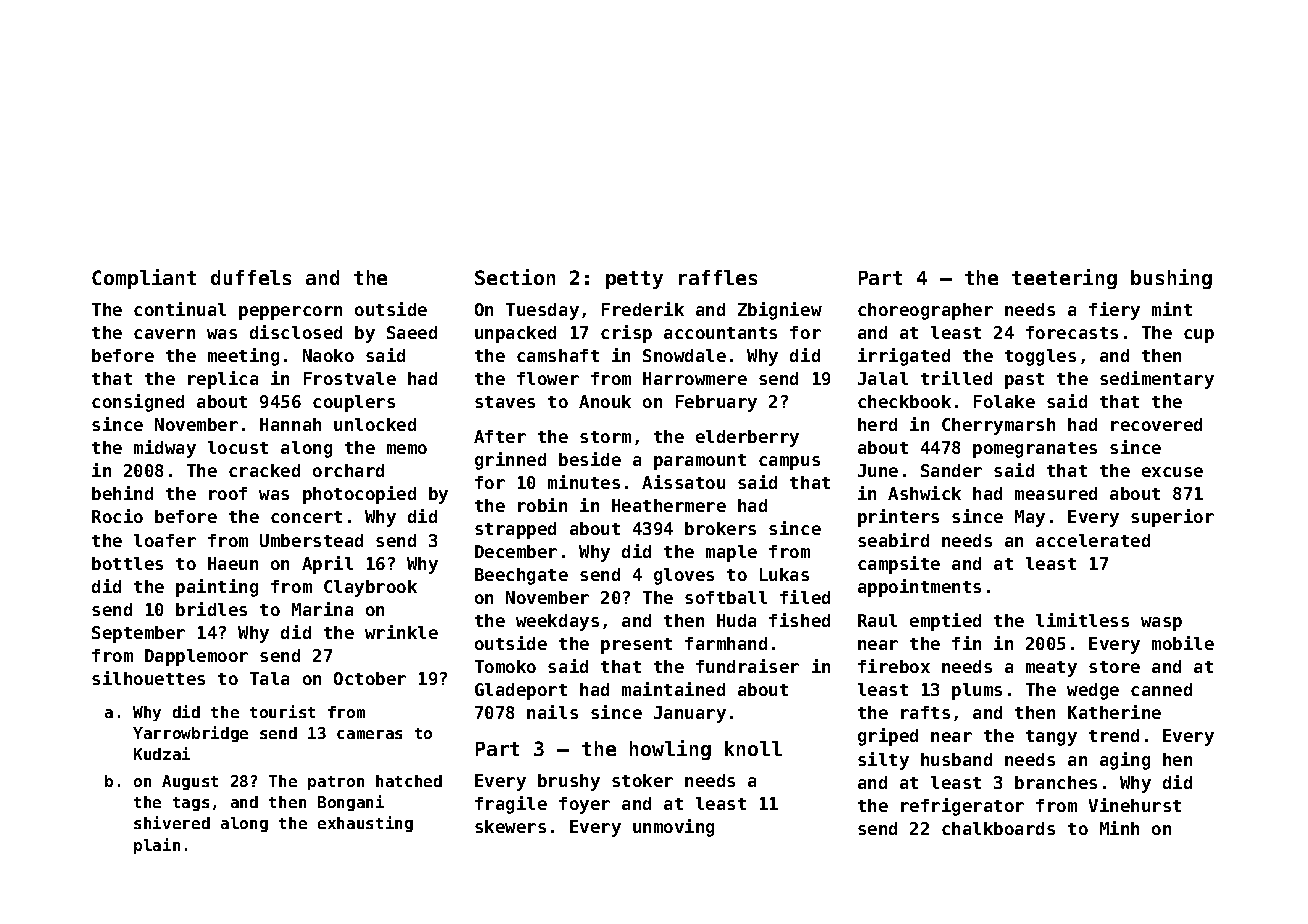 Image resolution: width=1308 pixels, height=924 pixels. What do you see at coordinates (718, 277) in the image?
I see `raffles` at bounding box center [718, 277].
